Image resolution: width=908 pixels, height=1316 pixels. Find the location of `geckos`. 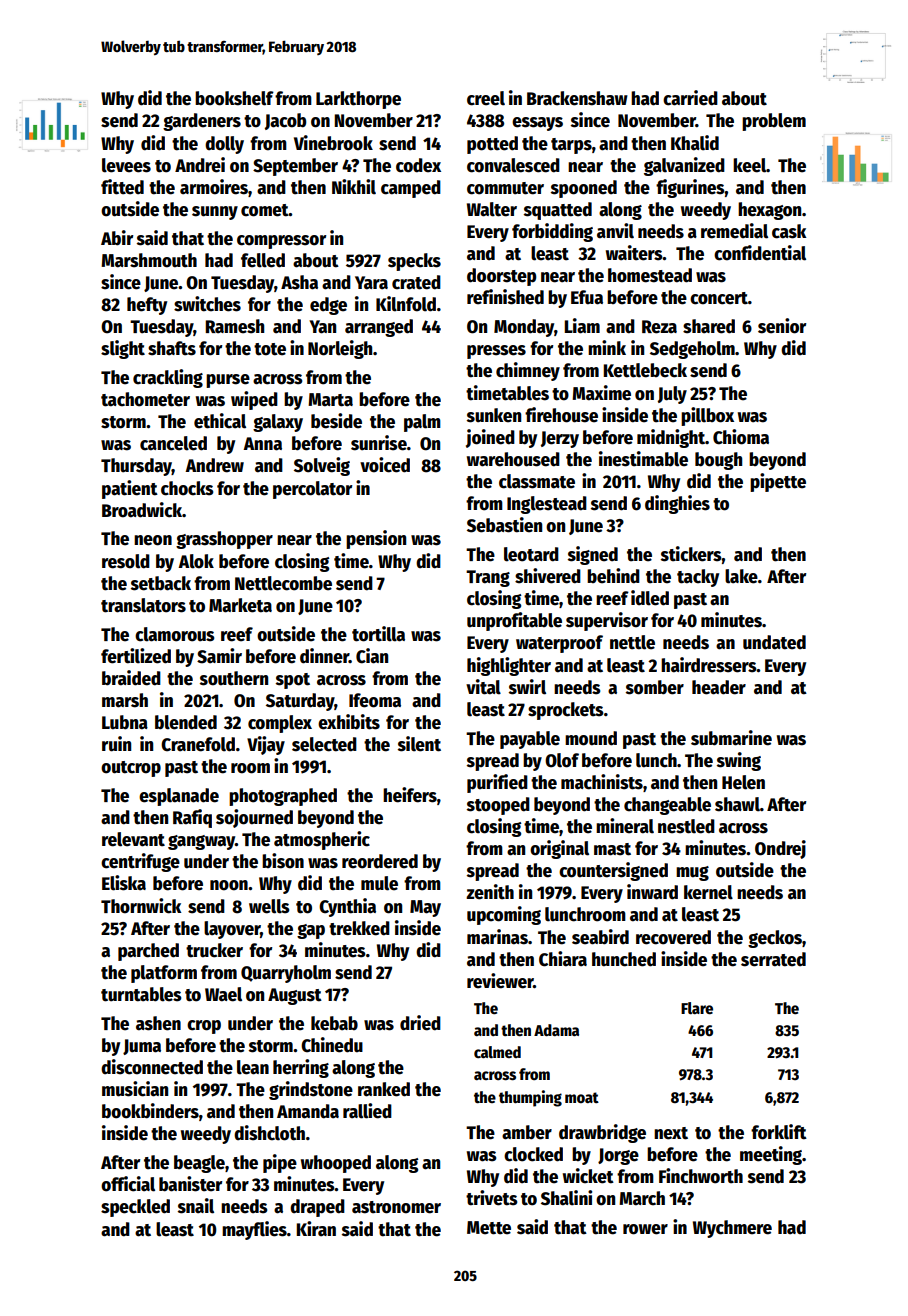

geckos is located at coordinates (775, 939).
